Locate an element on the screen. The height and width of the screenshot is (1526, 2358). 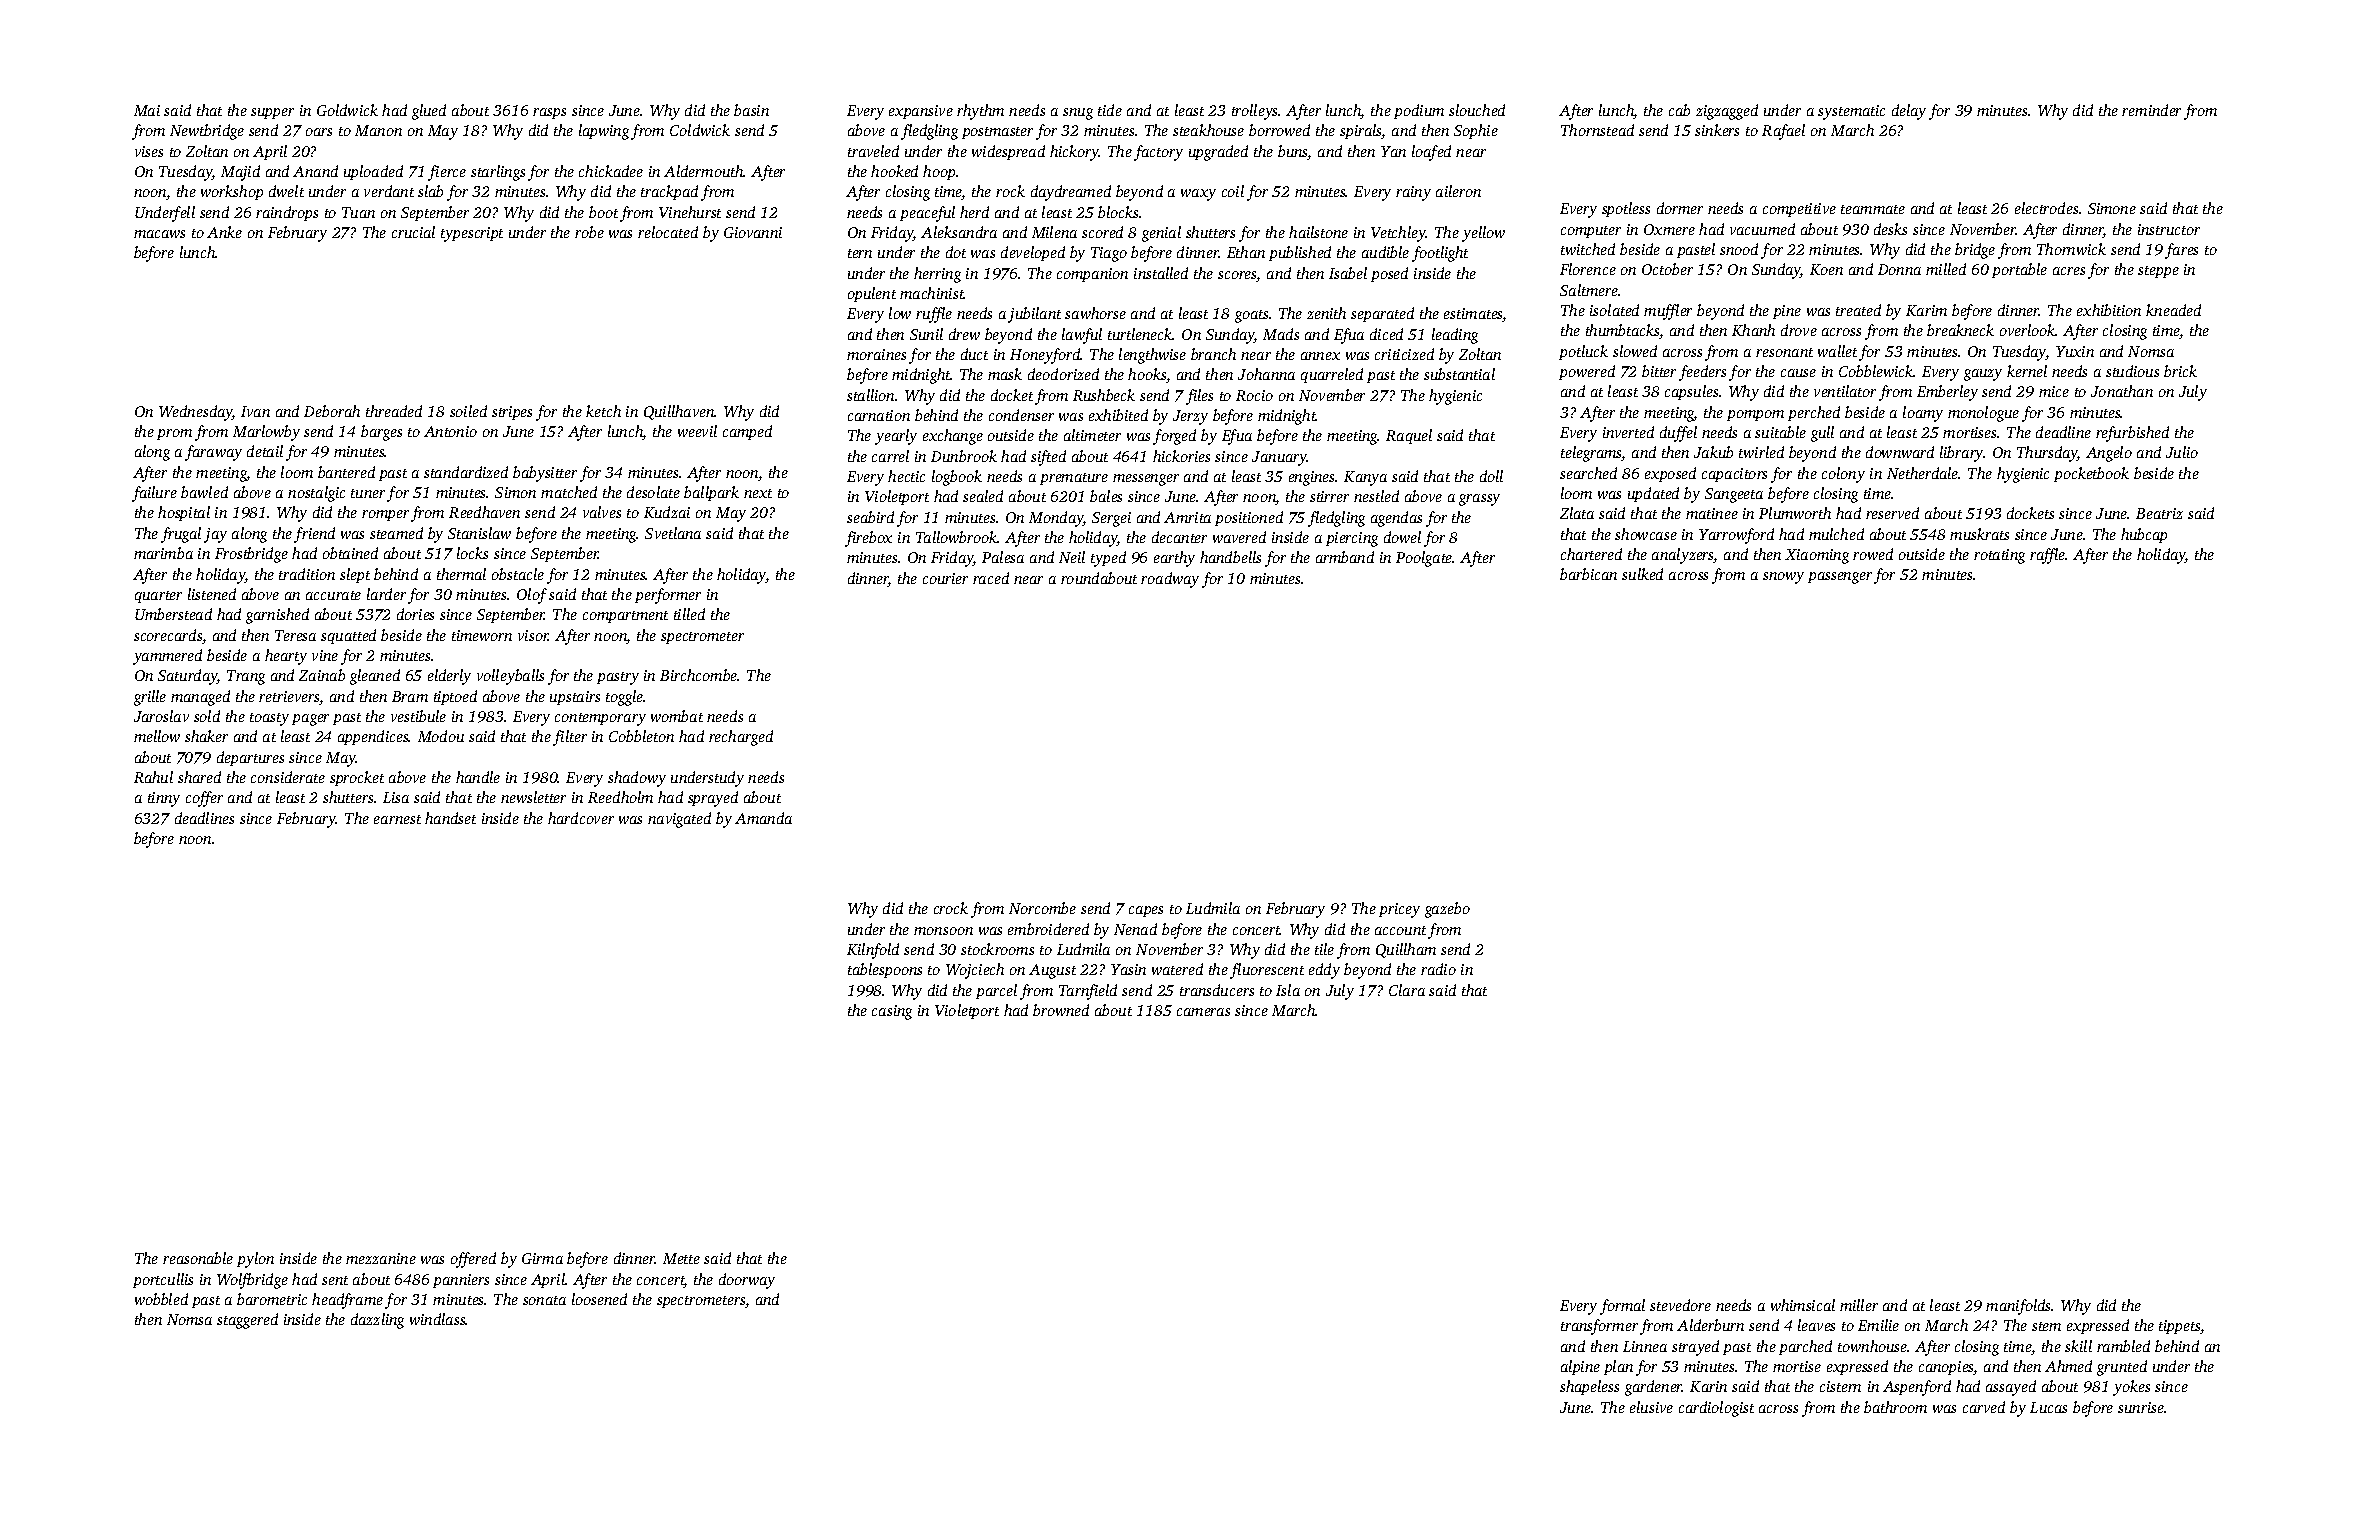
raced is located at coordinates (991, 578).
